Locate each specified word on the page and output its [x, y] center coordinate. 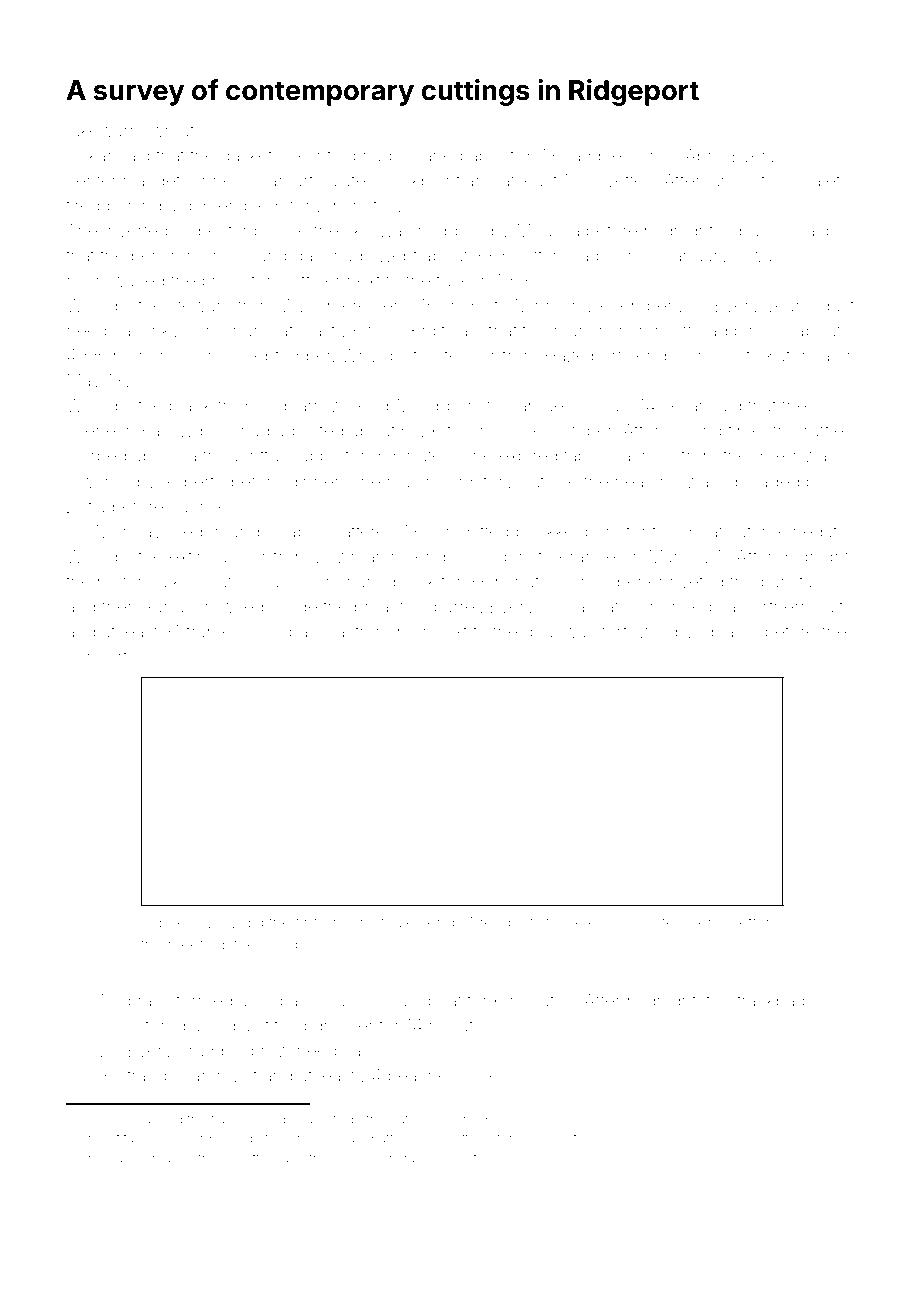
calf [830, 606]
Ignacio [729, 633]
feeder [470, 355]
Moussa [548, 230]
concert [97, 657]
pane [124, 1159]
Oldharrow [301, 405]
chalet [816, 180]
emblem [251, 205]
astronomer [382, 632]
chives [714, 355]
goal [540, 633]
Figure [163, 924]
